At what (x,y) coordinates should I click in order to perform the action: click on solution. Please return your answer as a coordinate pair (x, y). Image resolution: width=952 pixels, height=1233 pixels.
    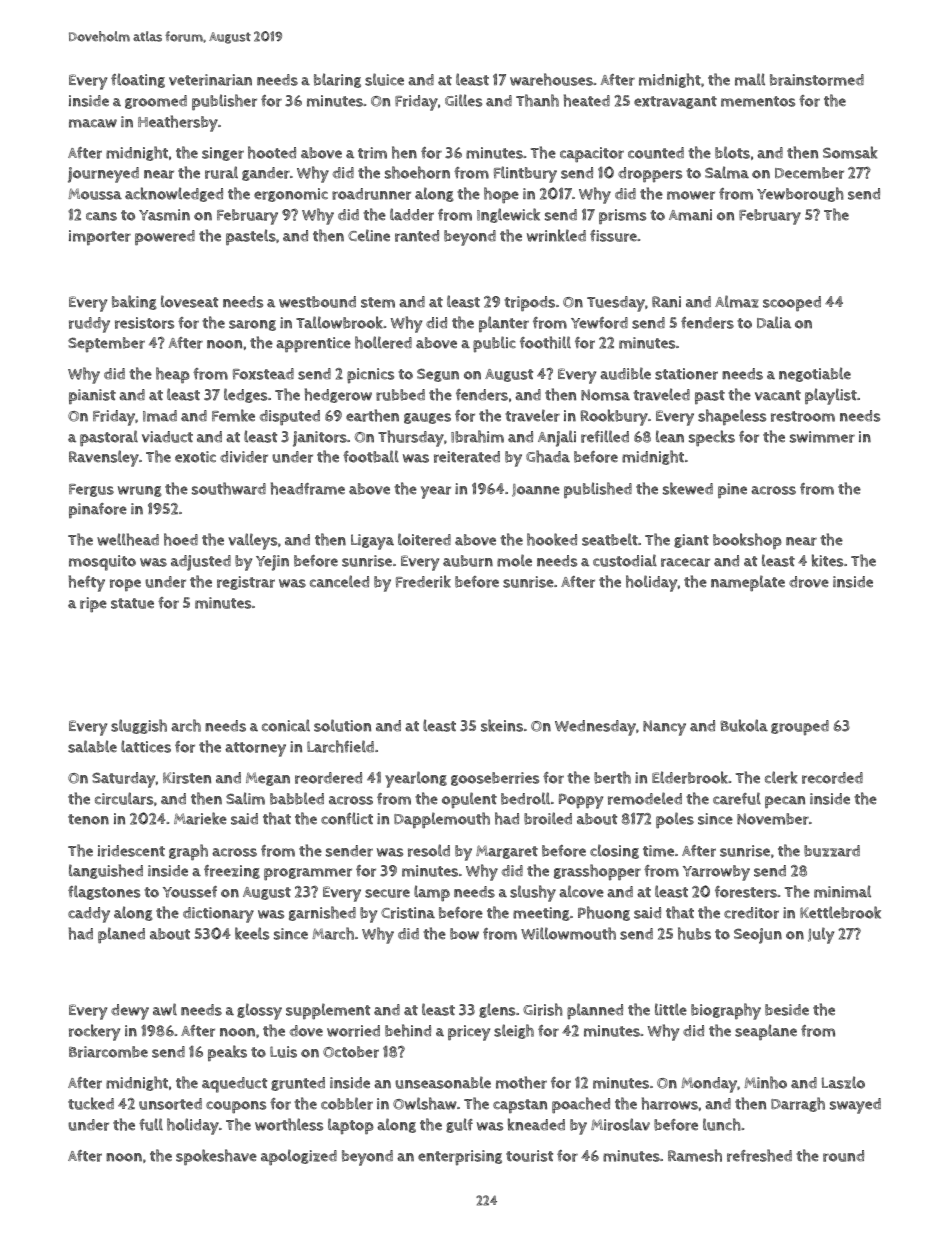
    Looking at the image, I should click on (342, 725).
